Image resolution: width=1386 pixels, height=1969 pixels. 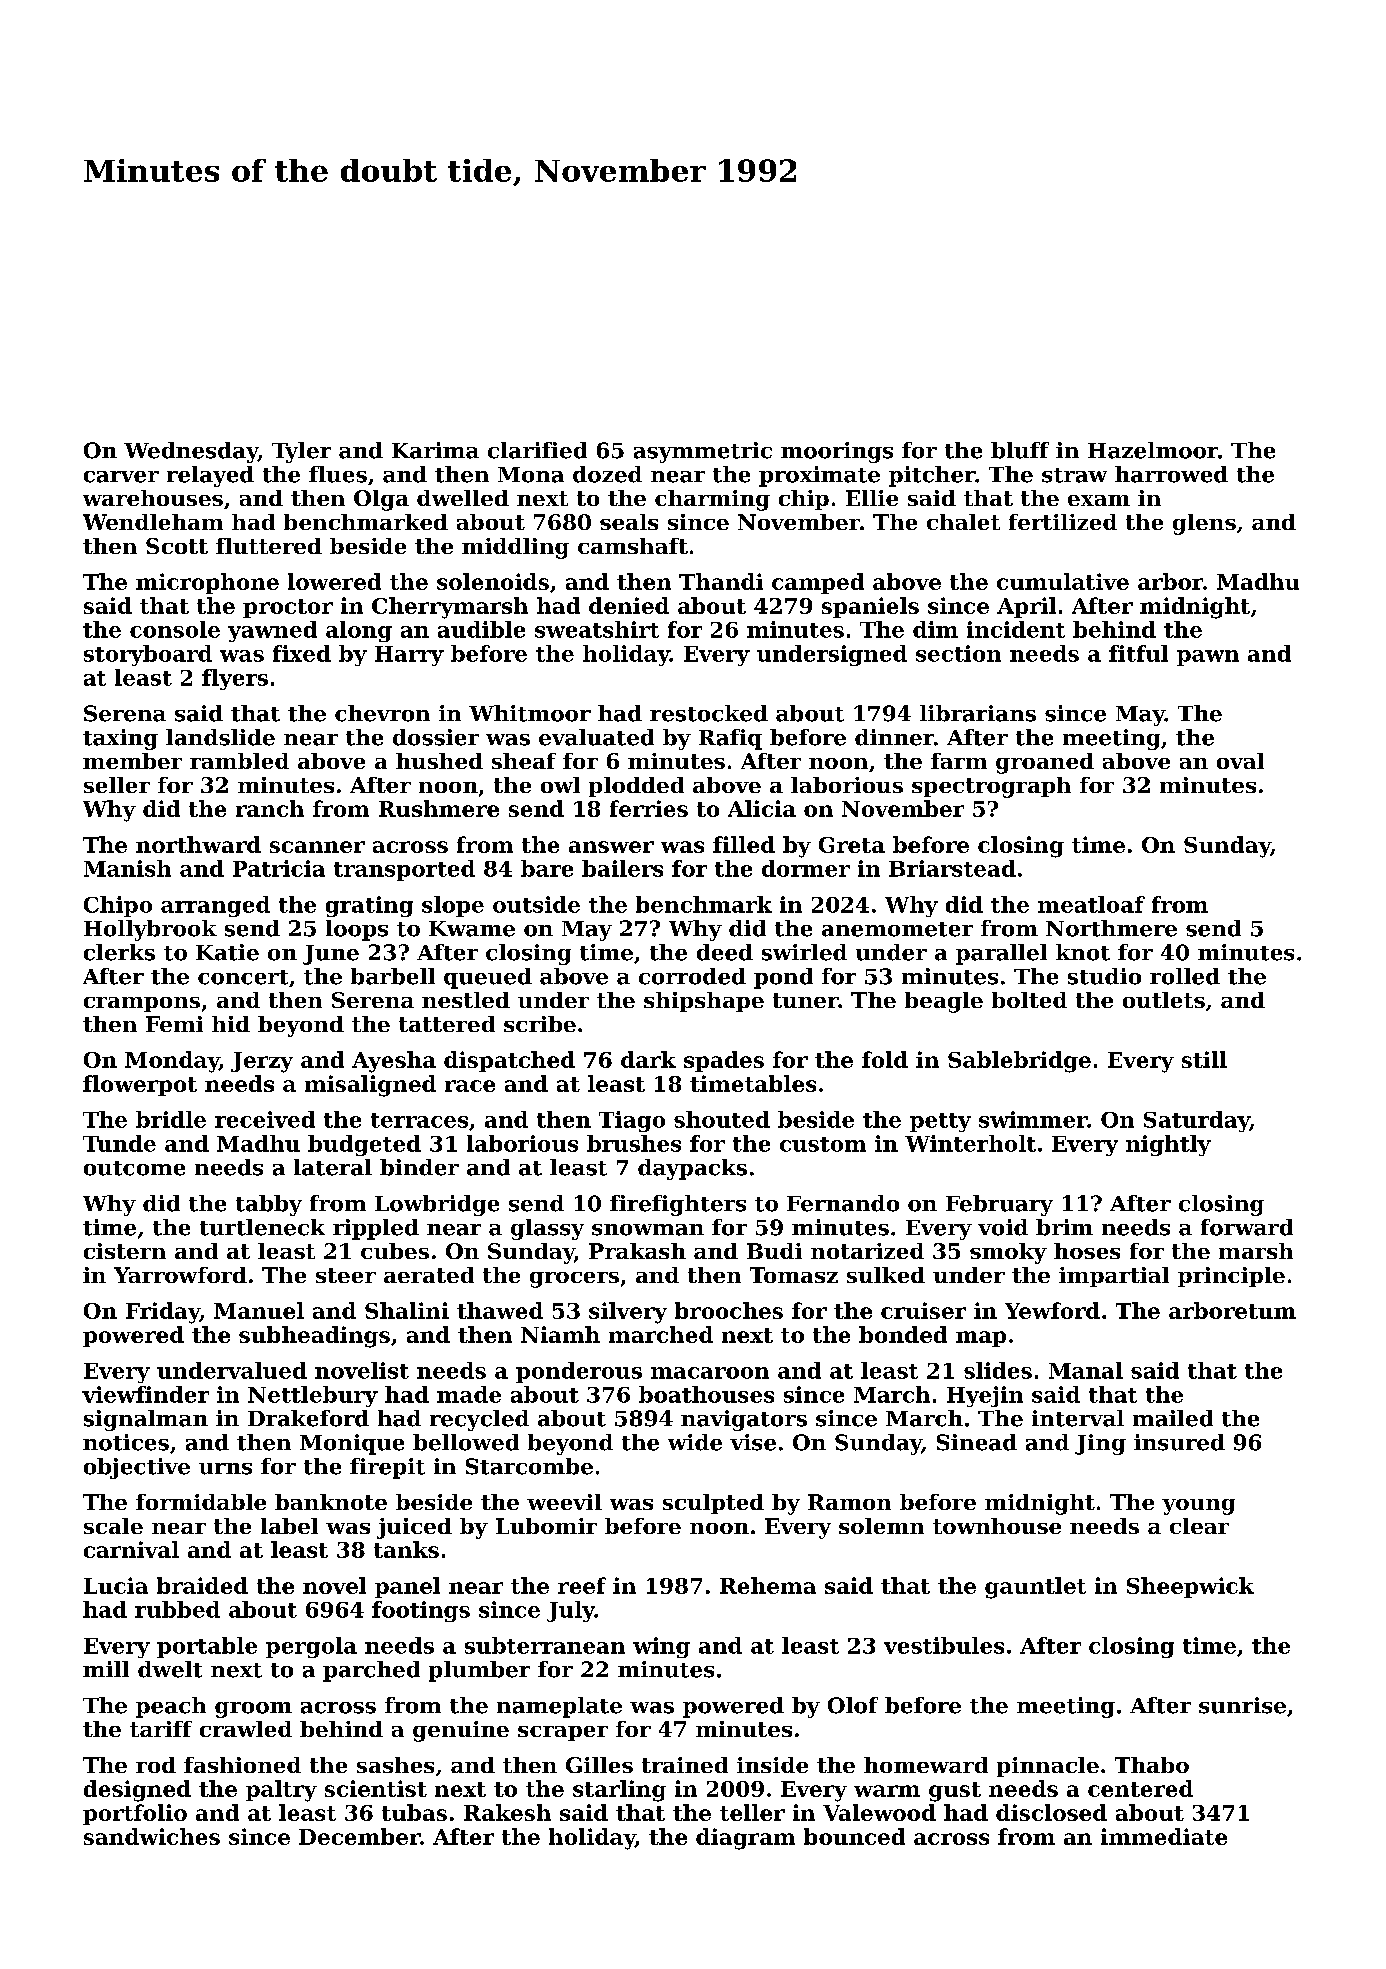 I want to click on June, so click(x=331, y=955).
